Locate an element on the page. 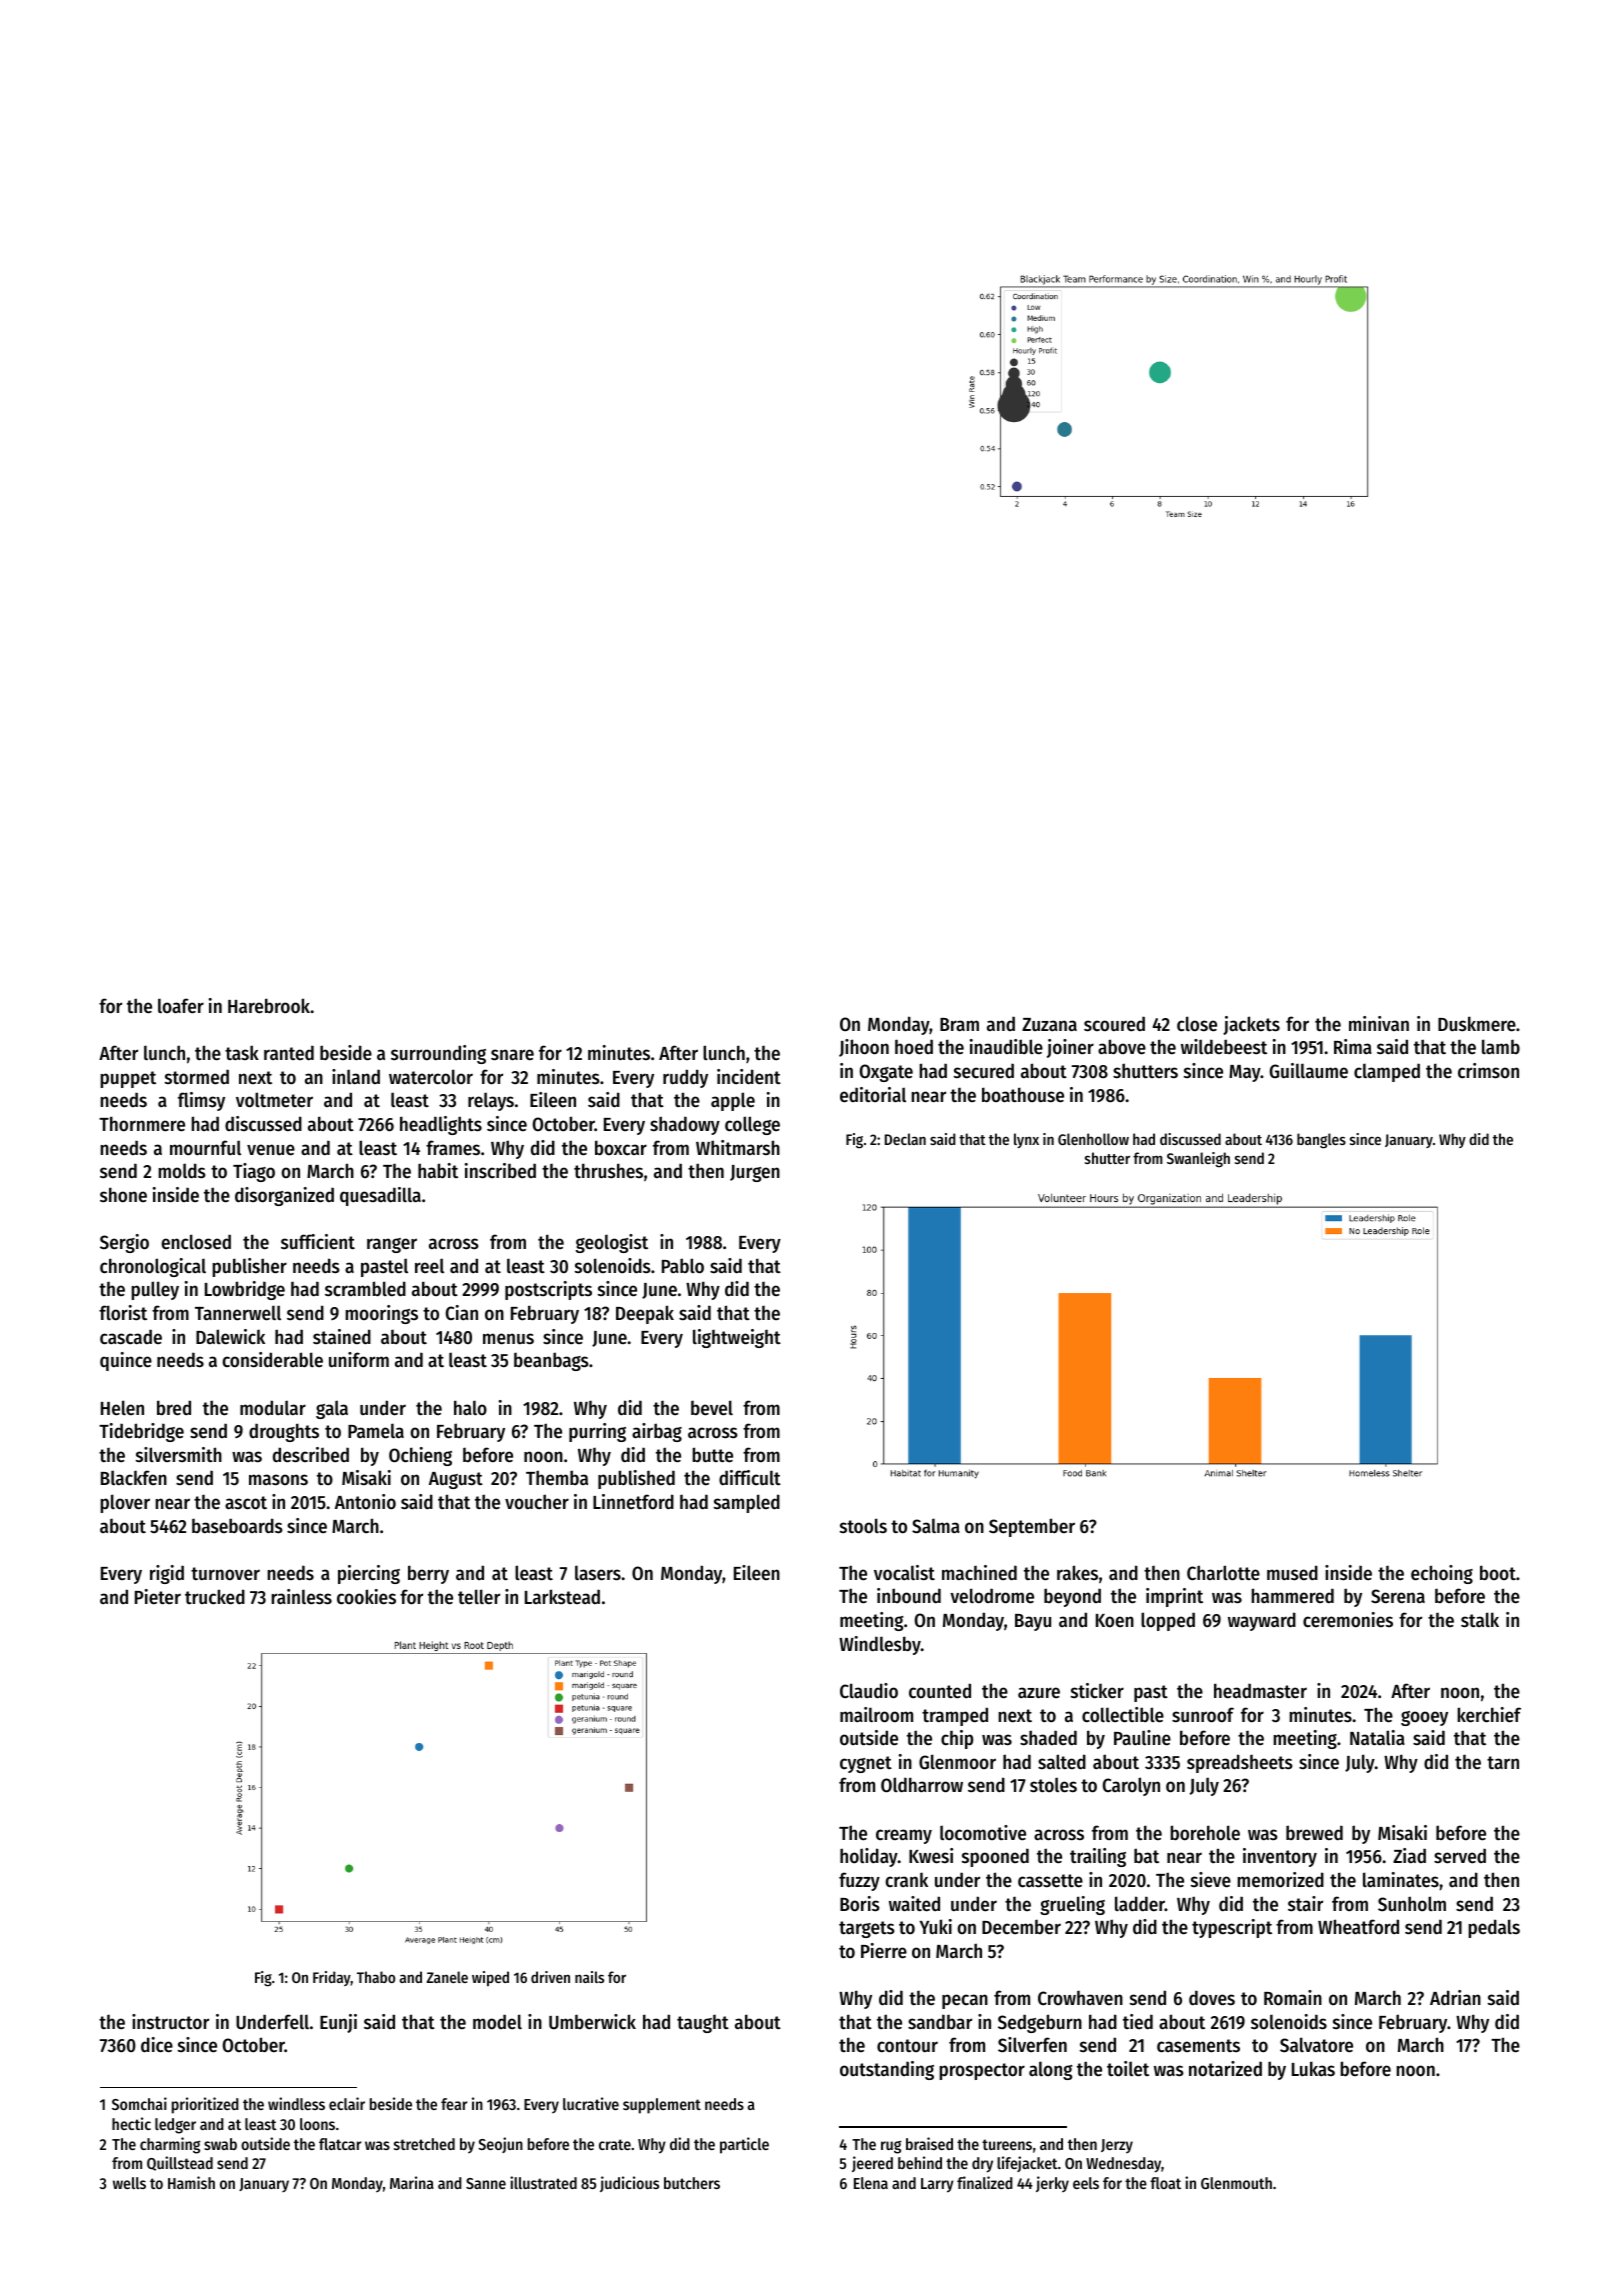  Lowbridge is located at coordinates (245, 1290).
